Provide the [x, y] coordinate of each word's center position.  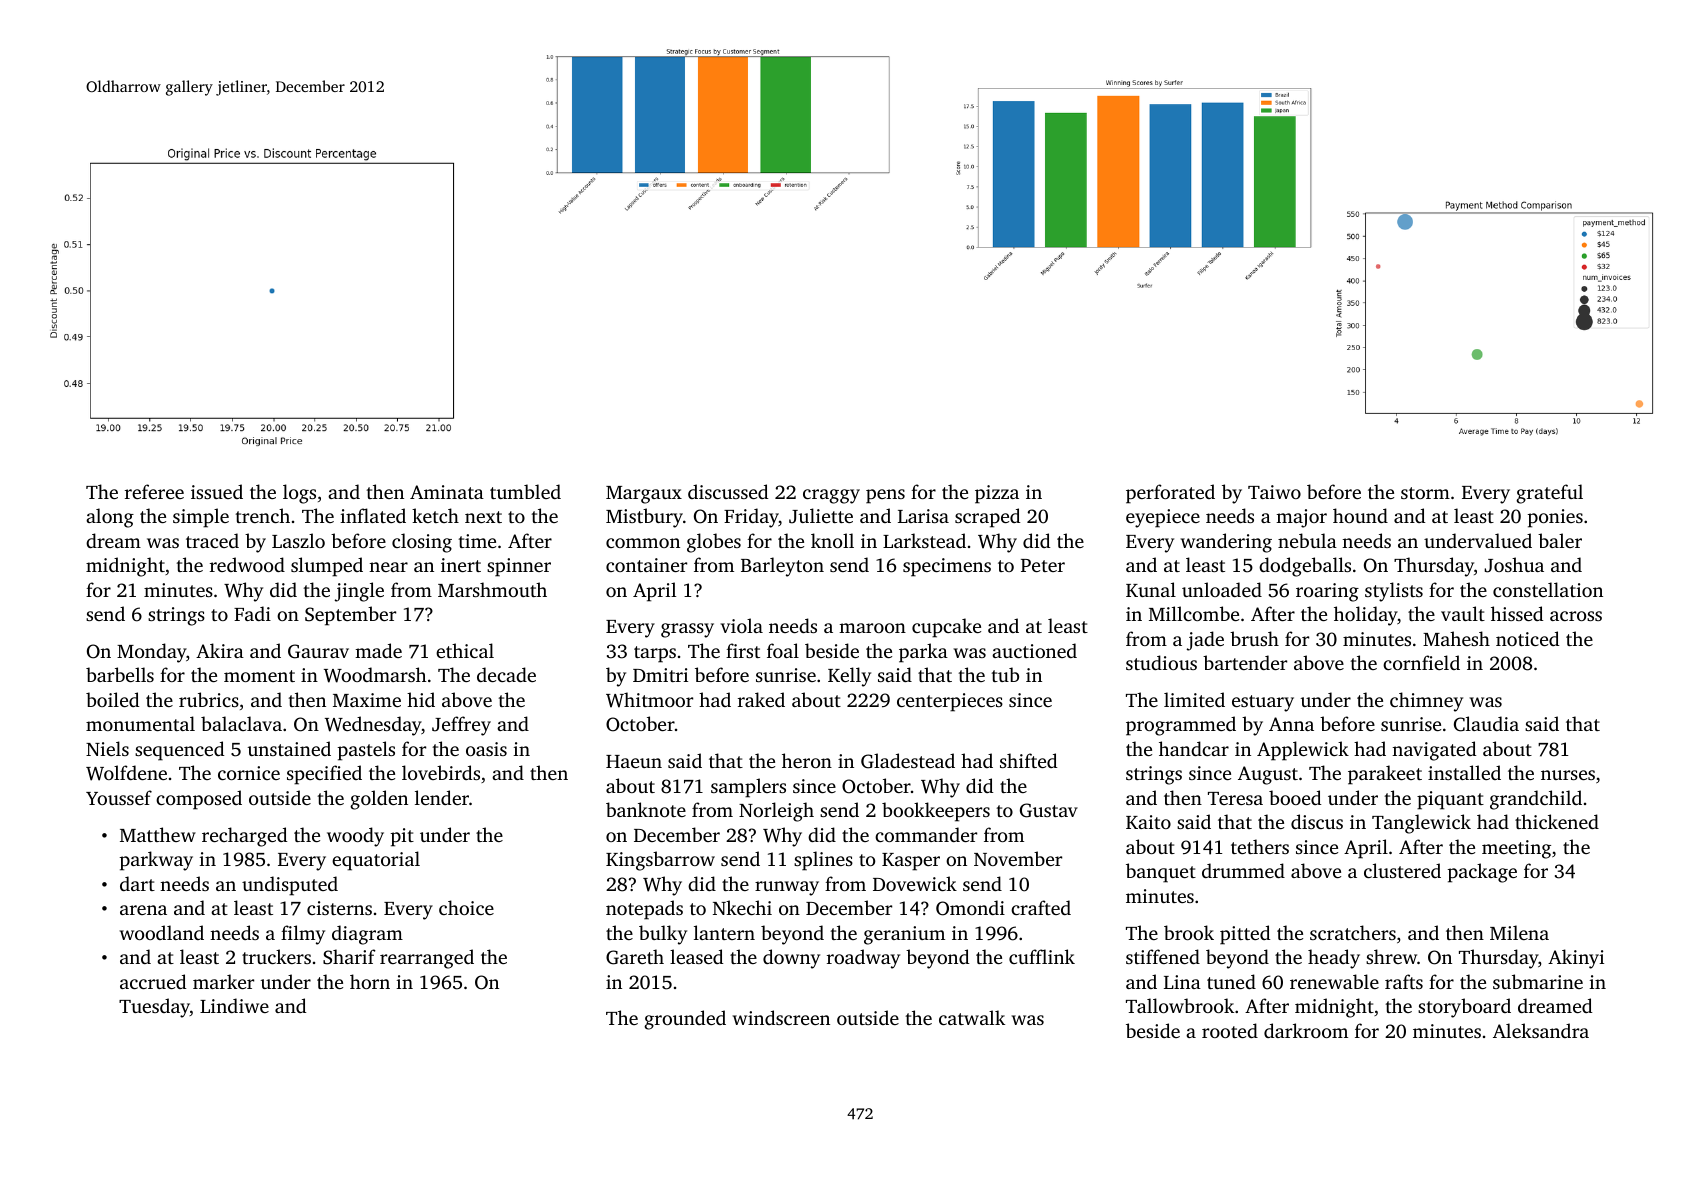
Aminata [447, 492]
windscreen [781, 1017]
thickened [1557, 821]
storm [1425, 493]
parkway [156, 861]
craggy [831, 496]
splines [823, 861]
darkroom [1306, 1030]
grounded [685, 1020]
